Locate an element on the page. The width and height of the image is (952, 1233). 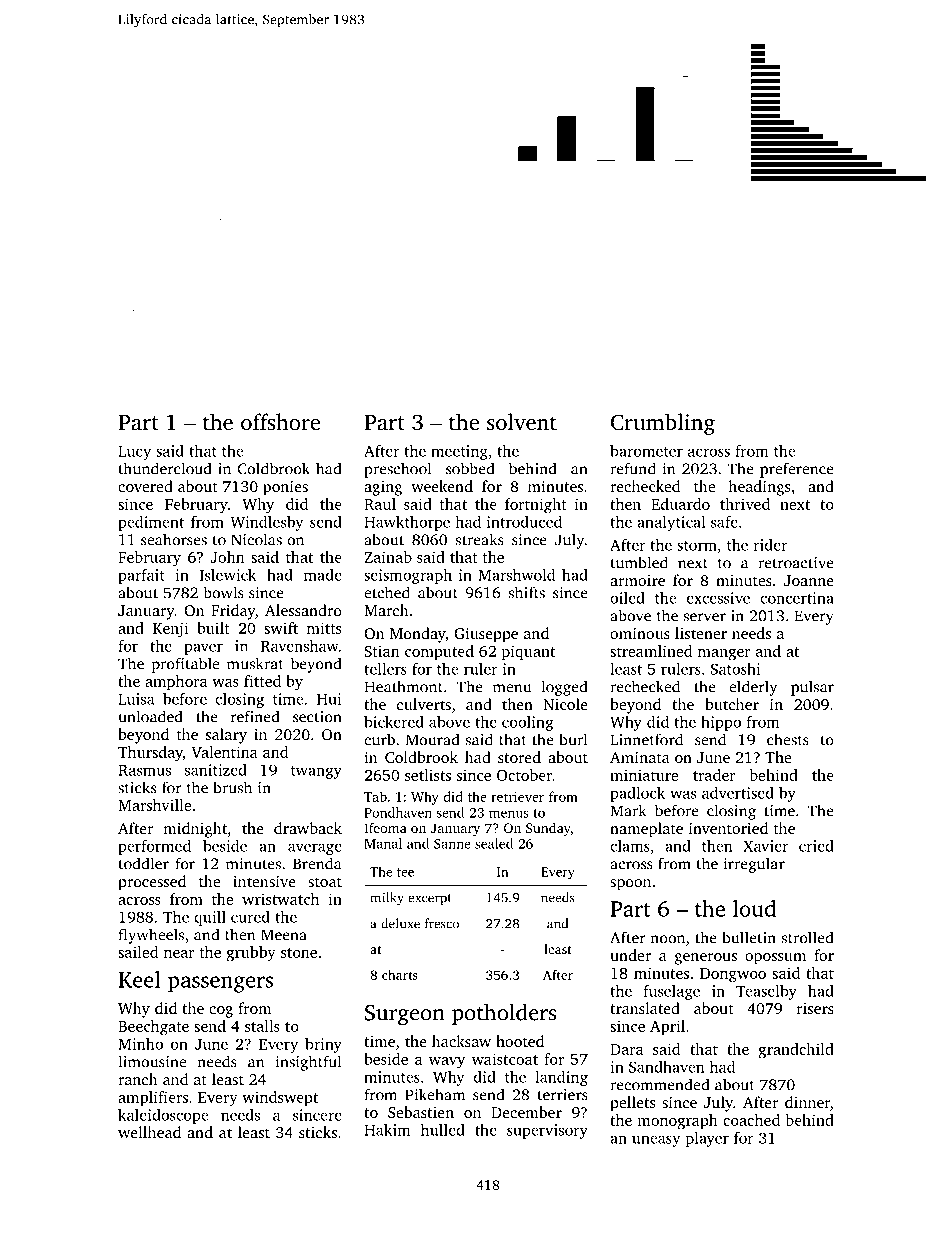
landing is located at coordinates (561, 1078).
